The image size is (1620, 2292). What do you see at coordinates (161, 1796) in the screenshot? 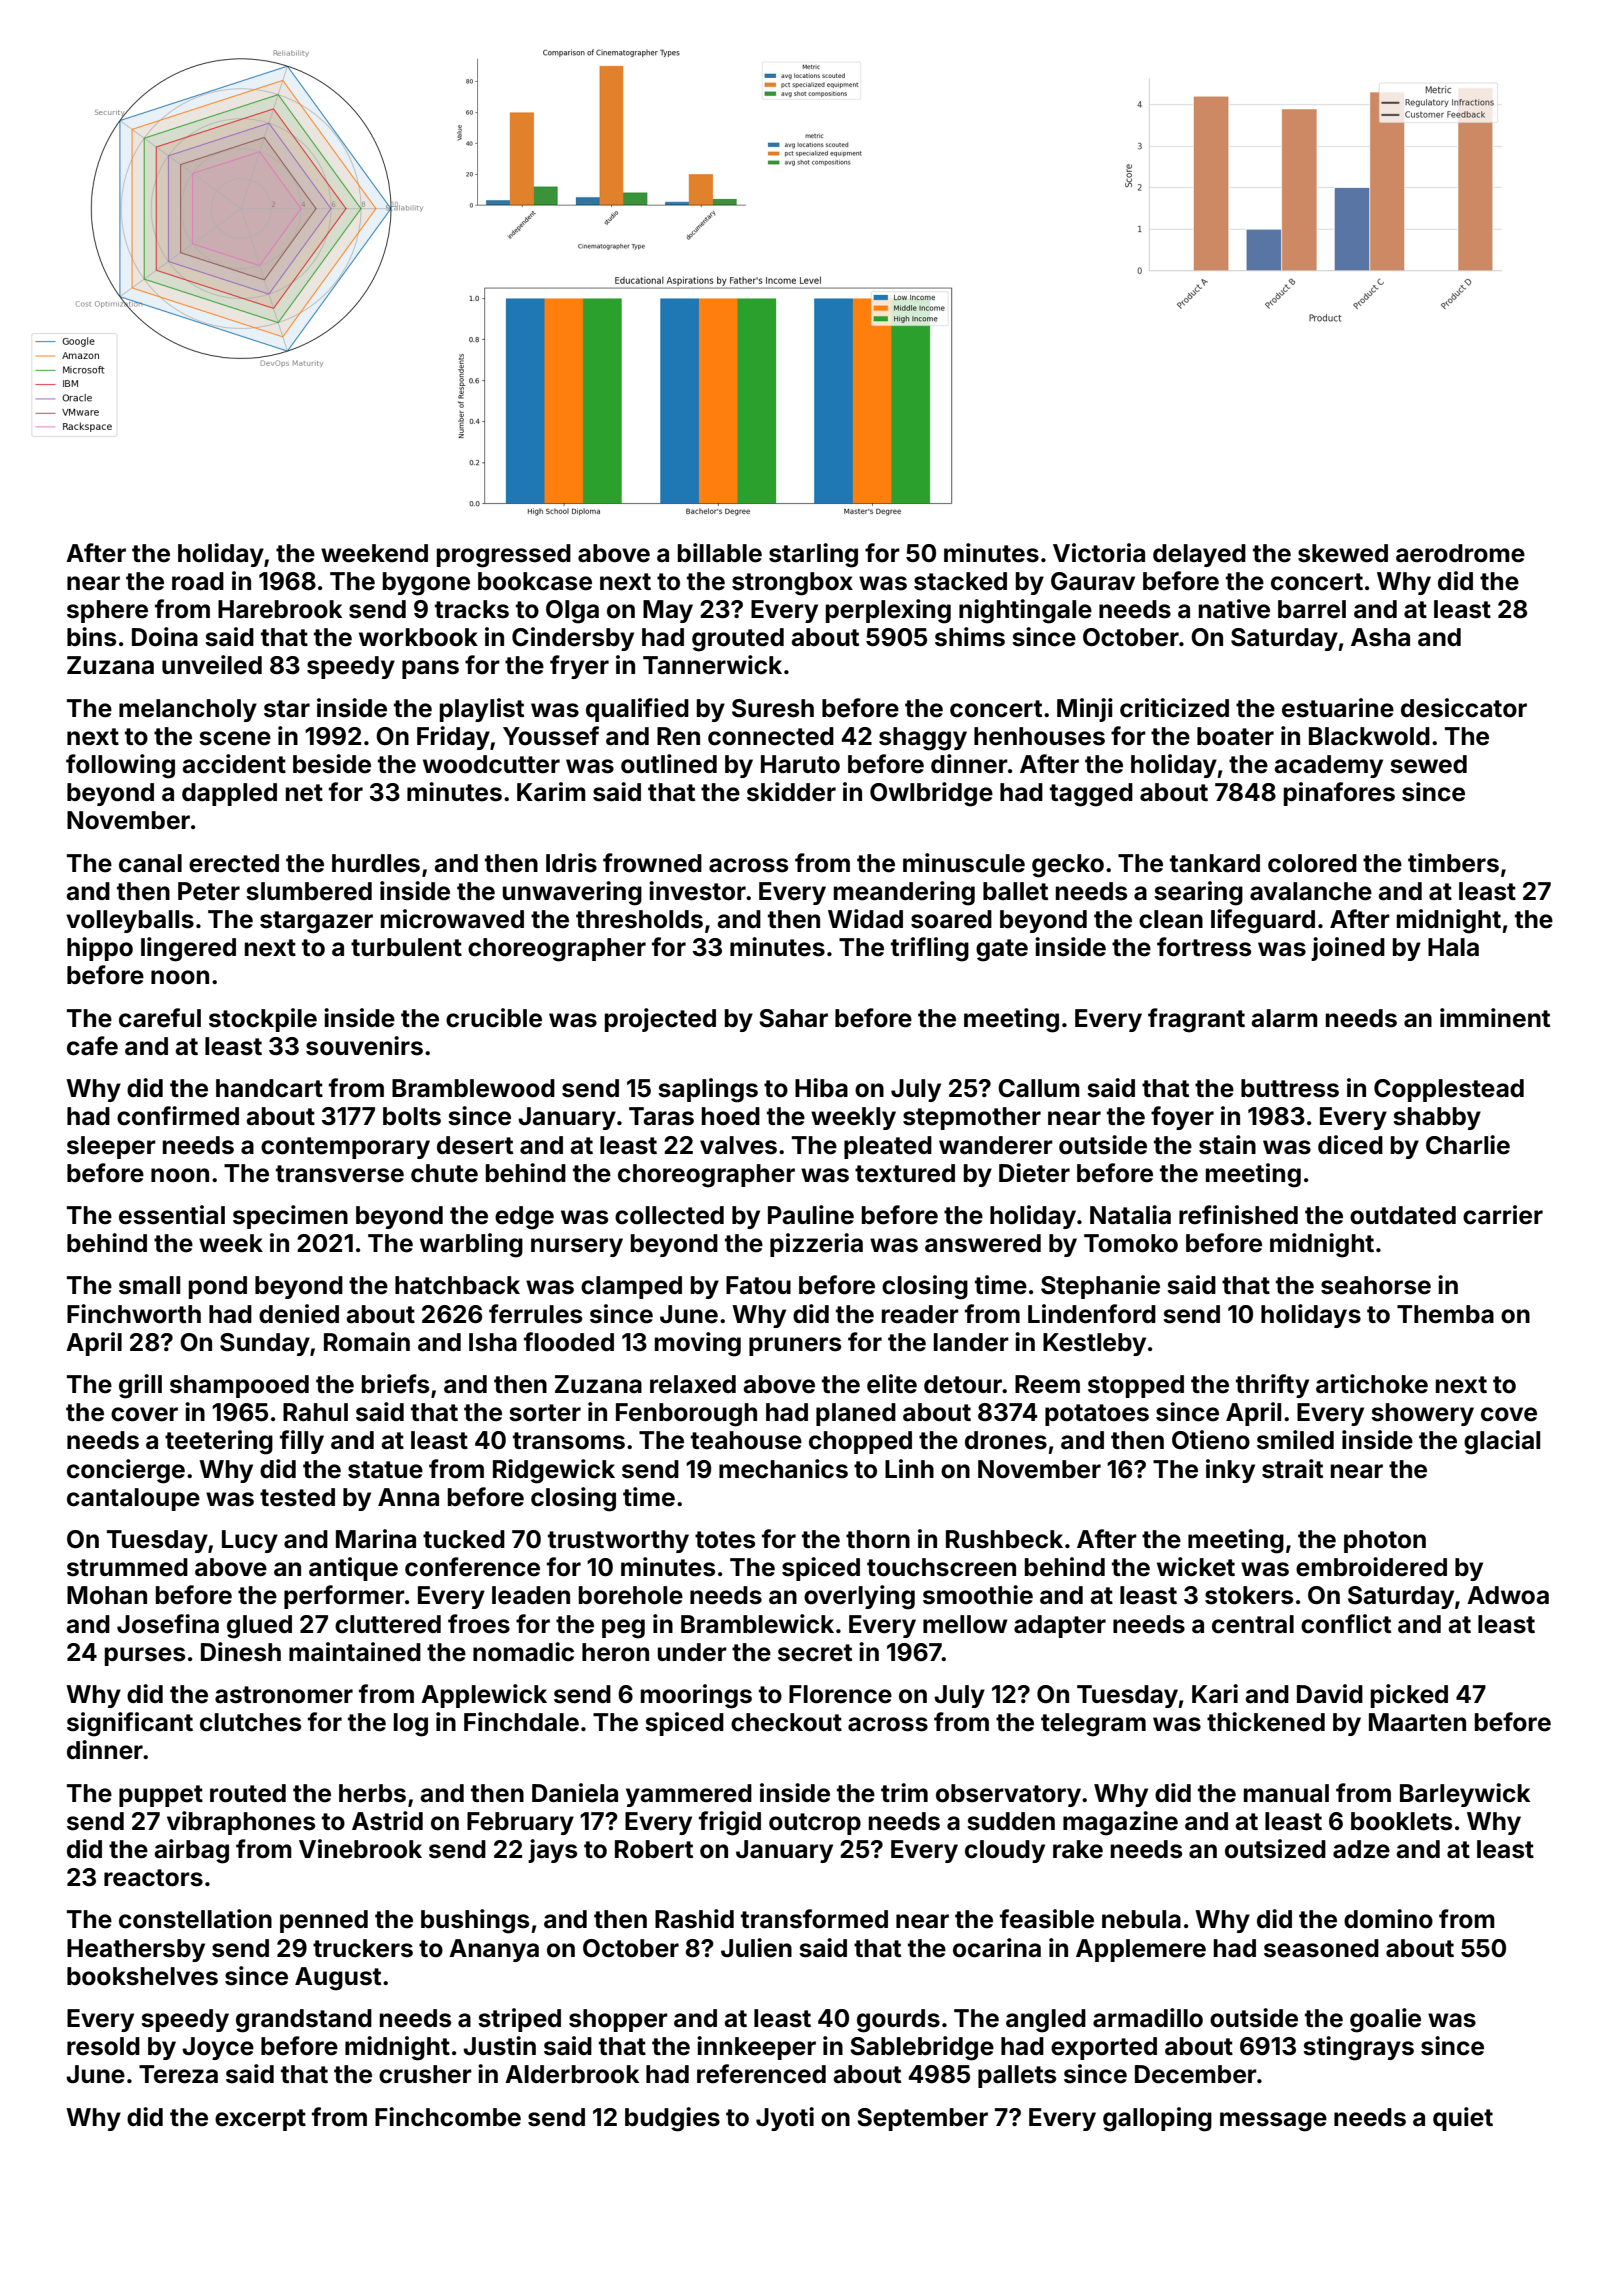
I see `puppet` at bounding box center [161, 1796].
